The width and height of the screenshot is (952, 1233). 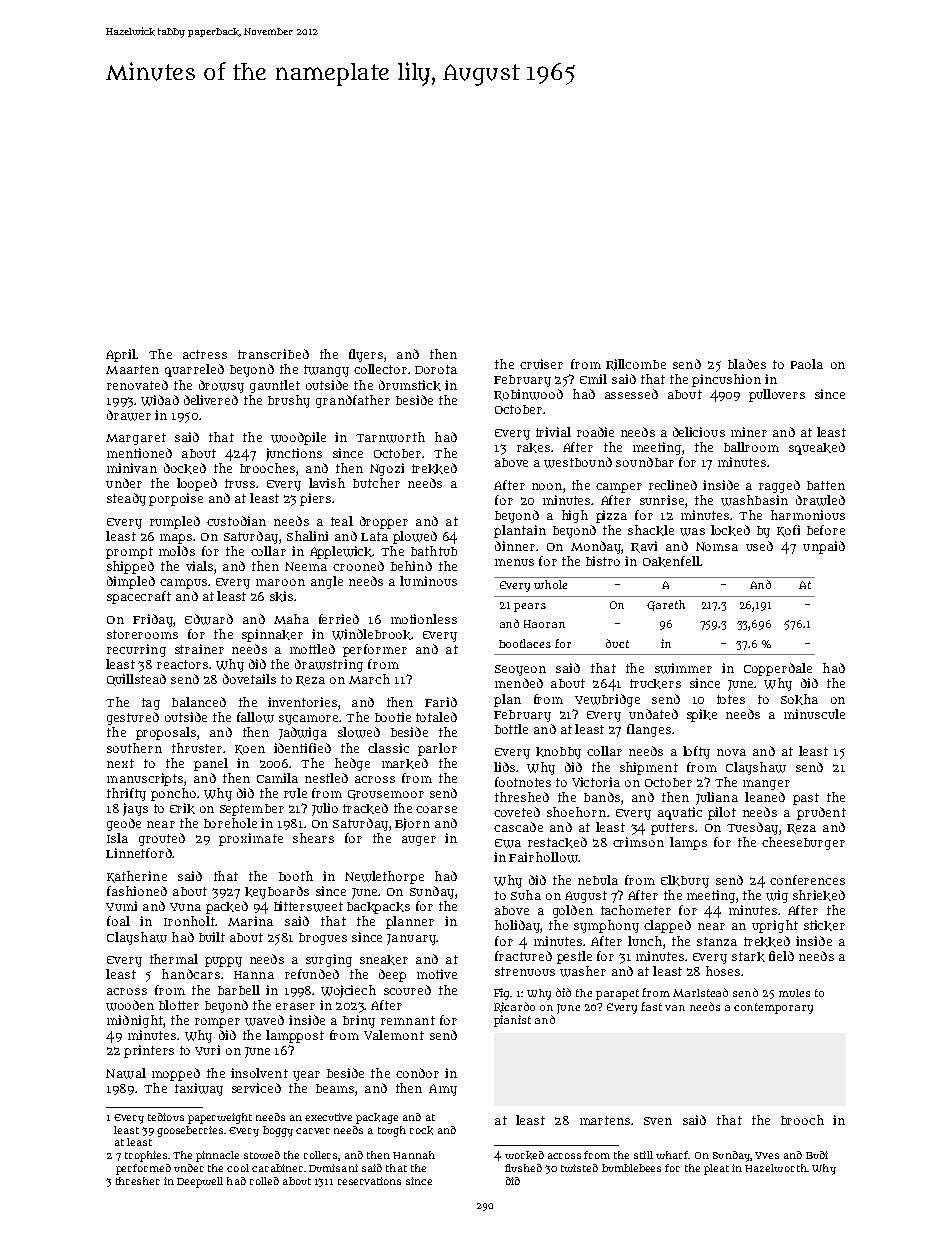 I want to click on contemporary, so click(x=773, y=1008).
